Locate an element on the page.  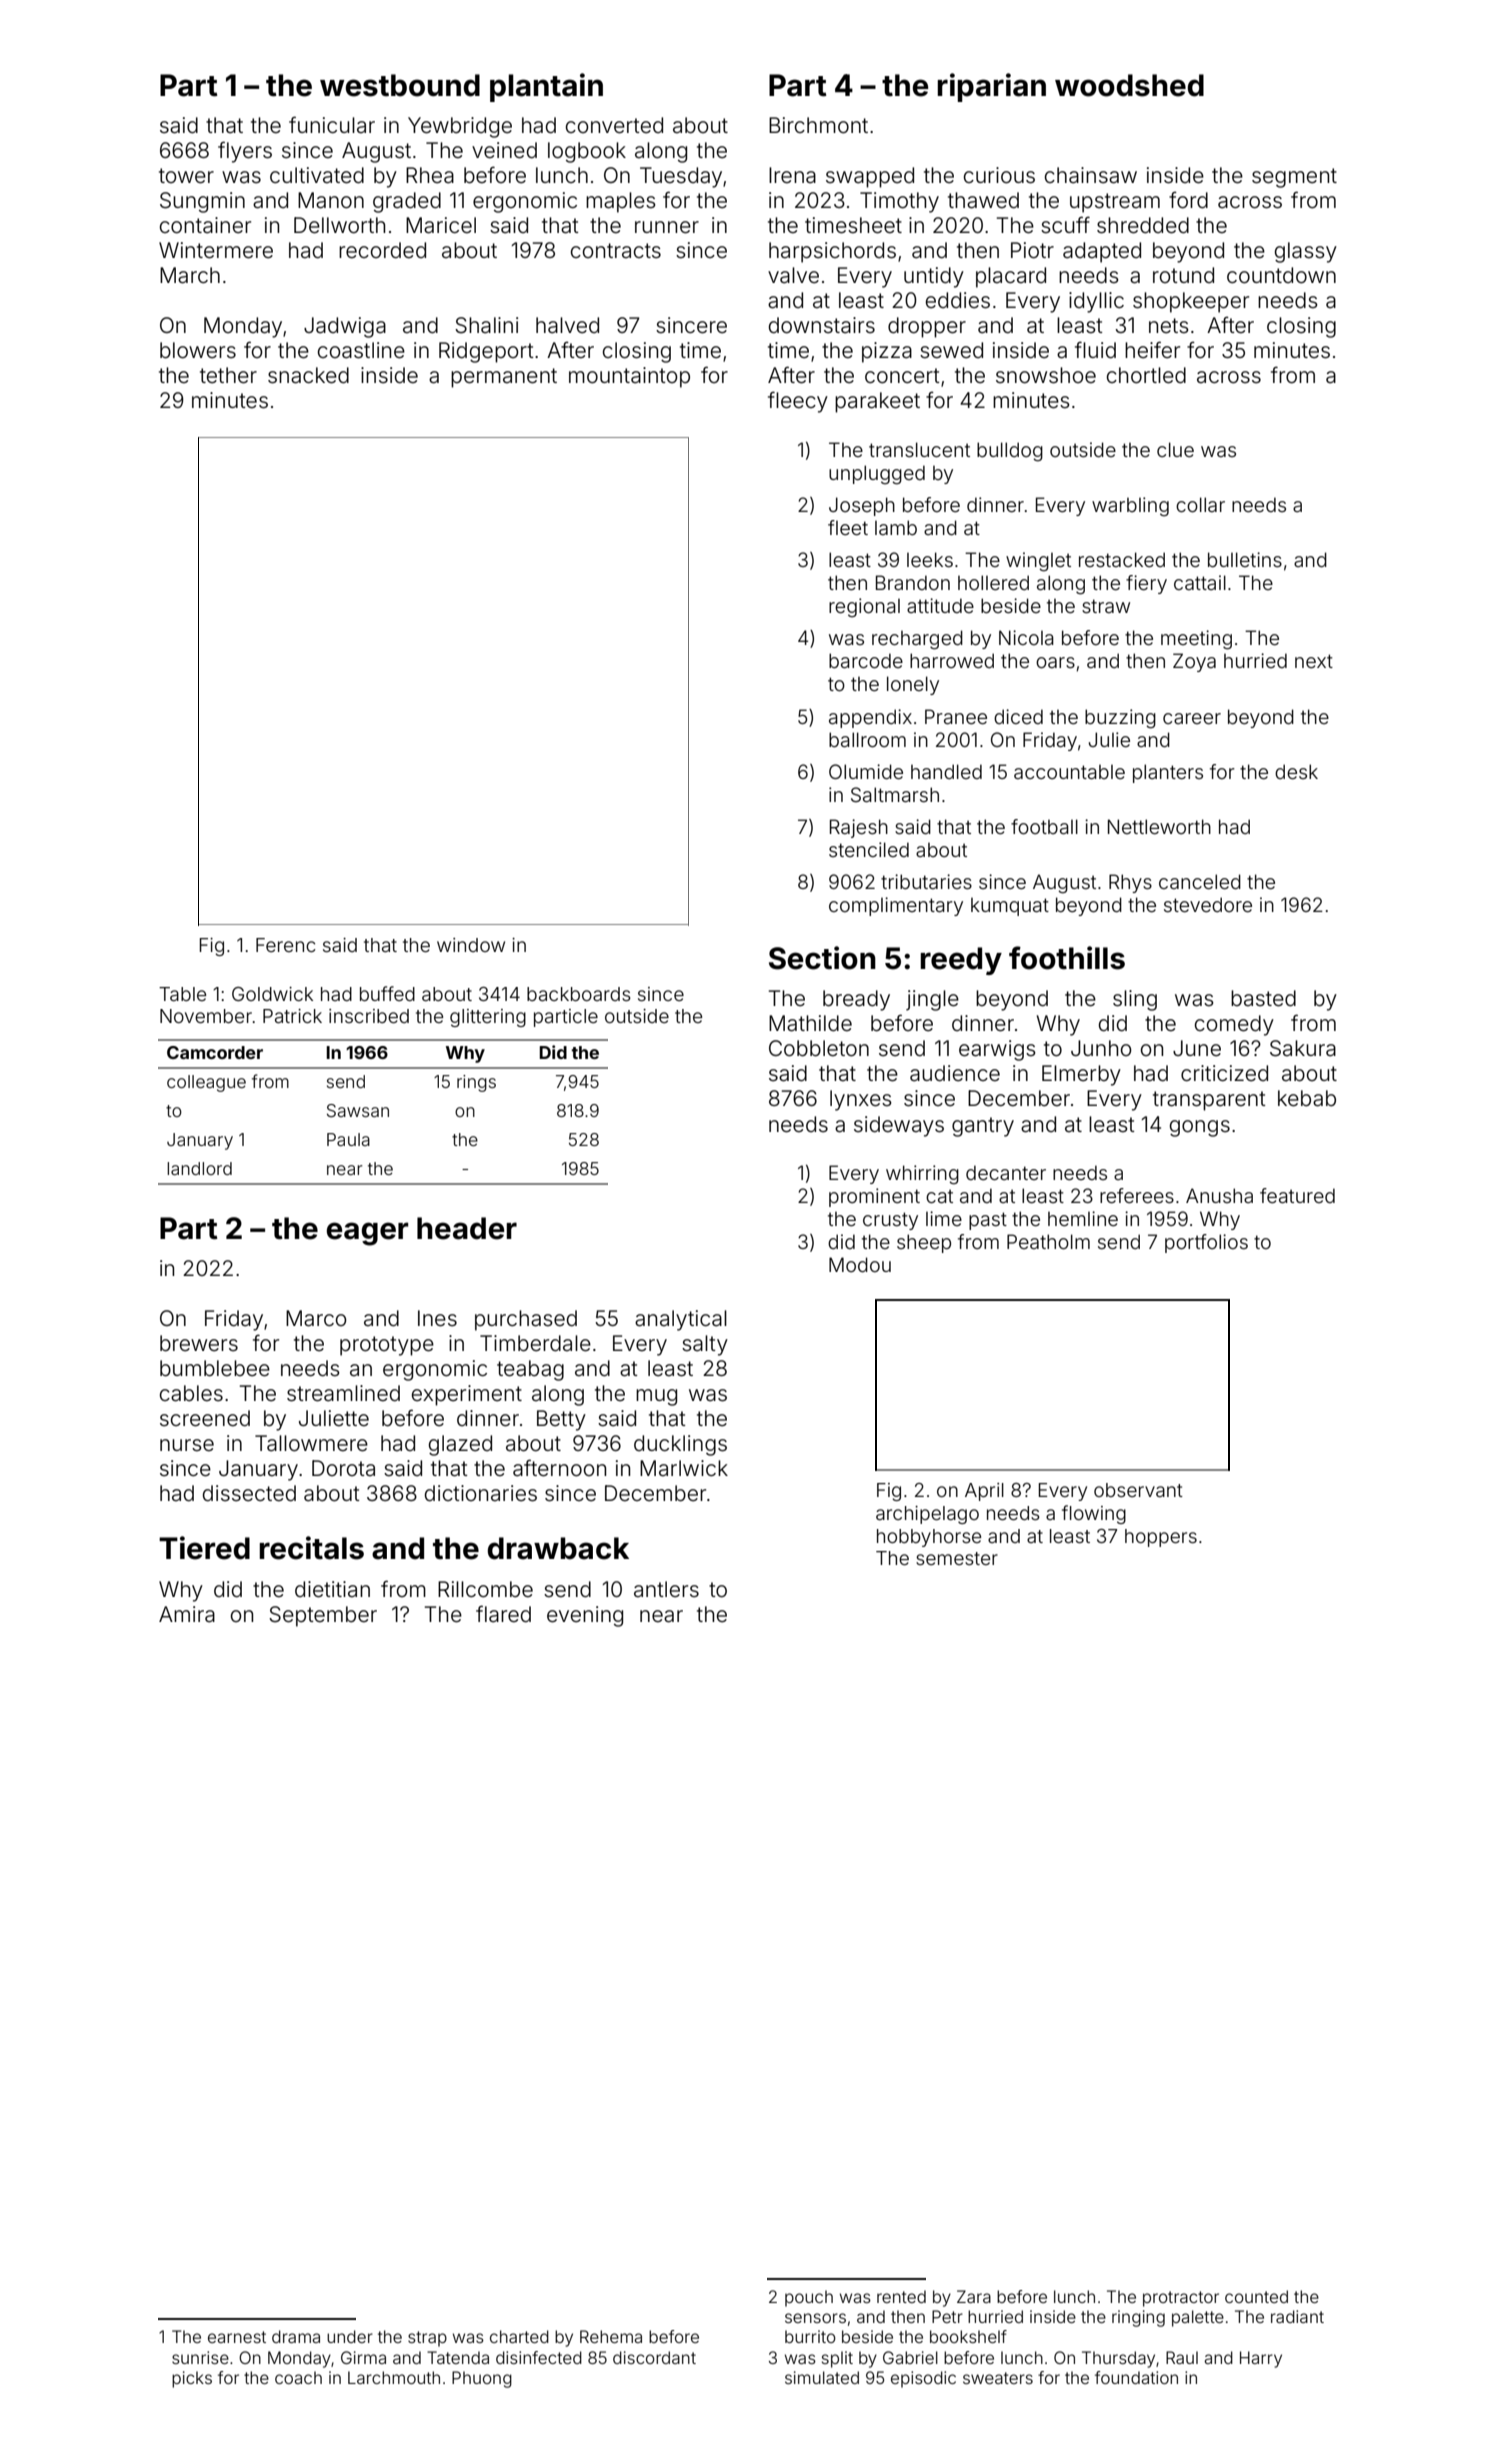
landlord is located at coordinates (199, 1168).
